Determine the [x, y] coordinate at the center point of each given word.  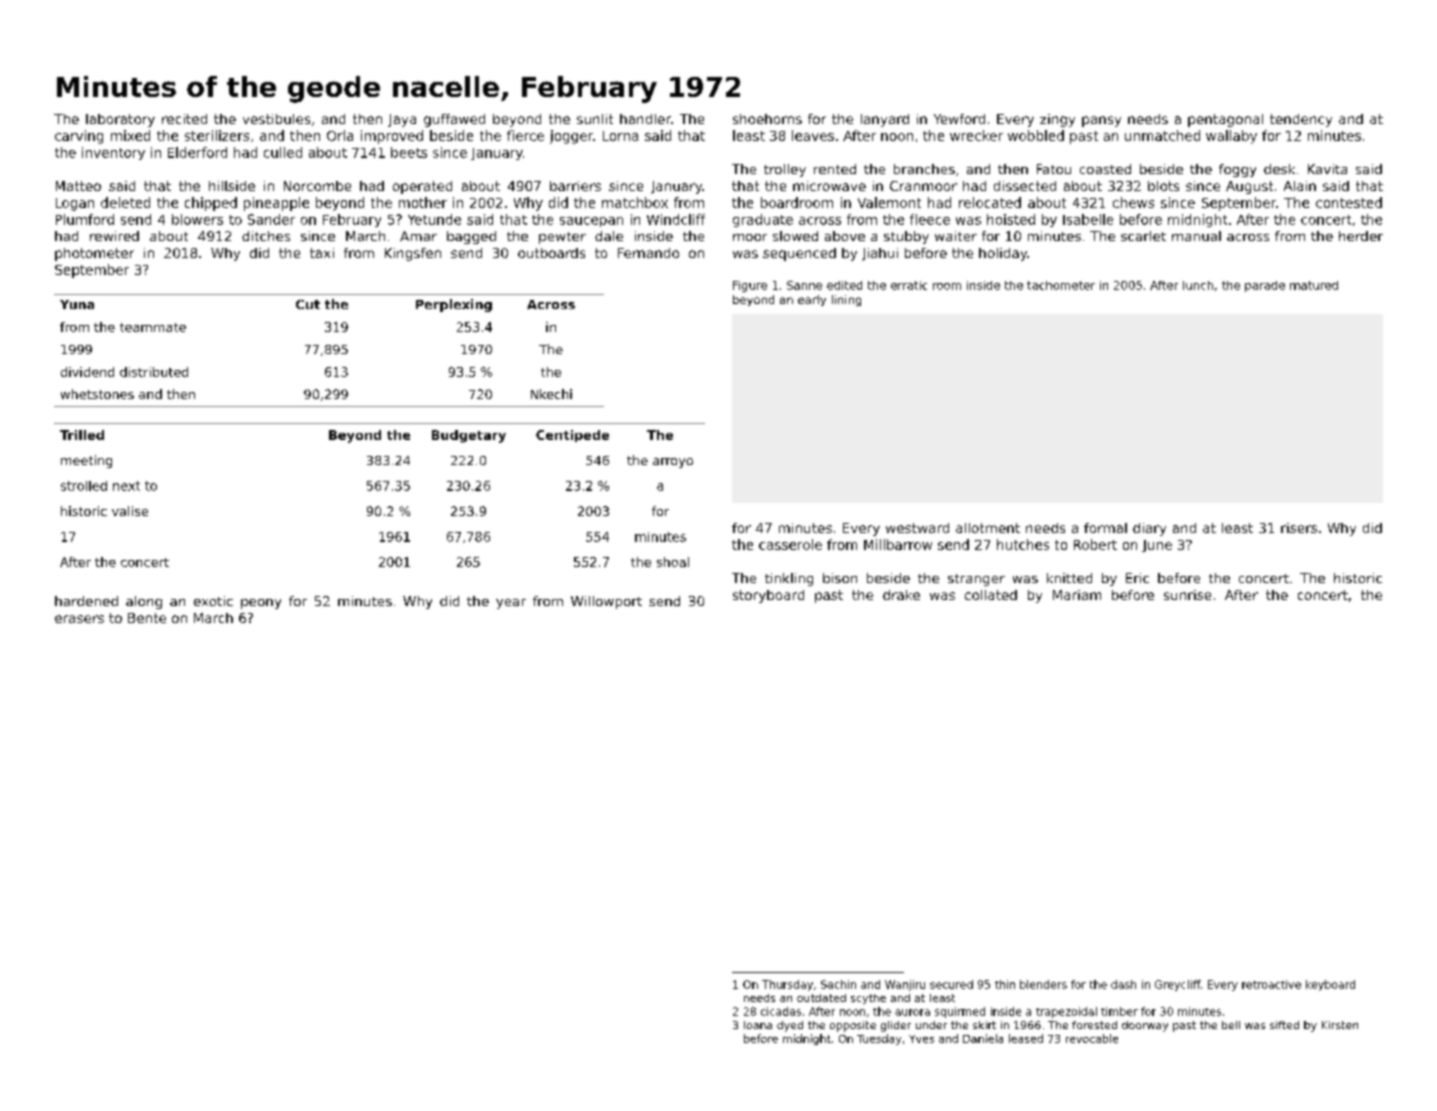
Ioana [758, 1025]
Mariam [1077, 595]
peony [261, 604]
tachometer [1061, 285]
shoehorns [767, 119]
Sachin [838, 984]
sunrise [1187, 595]
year [511, 604]
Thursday [787, 985]
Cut [308, 304]
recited [184, 119]
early [812, 300]
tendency [1301, 120]
